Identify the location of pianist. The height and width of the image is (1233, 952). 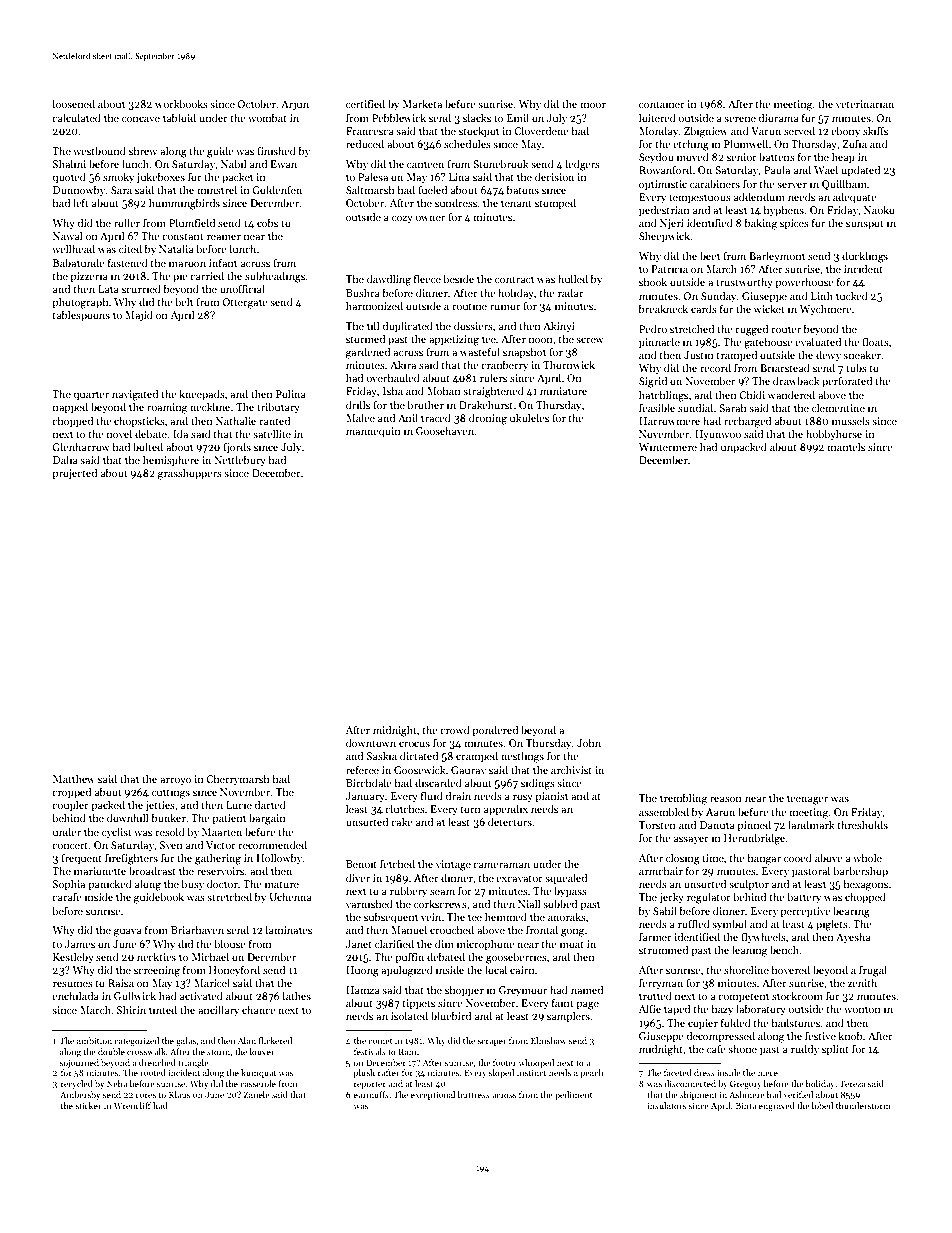
(552, 797).
